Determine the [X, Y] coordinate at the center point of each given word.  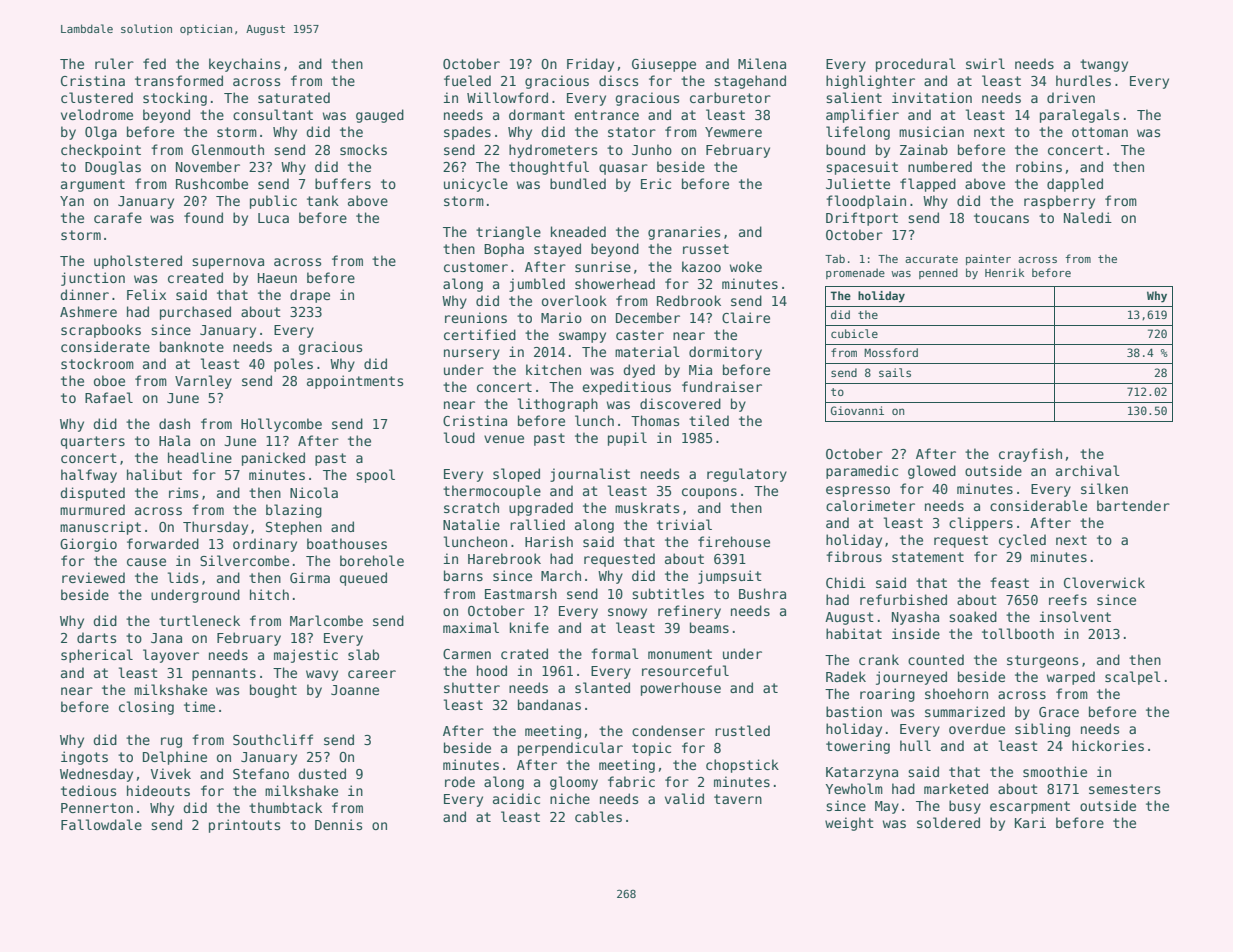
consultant [273, 114]
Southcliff [273, 739]
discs [618, 80]
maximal [471, 627]
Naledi [1088, 217]
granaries [684, 233]
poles [293, 365]
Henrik [1004, 272]
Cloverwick [1104, 582]
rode [460, 781]
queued [363, 579]
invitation [932, 97]
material [647, 351]
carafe [118, 217]
